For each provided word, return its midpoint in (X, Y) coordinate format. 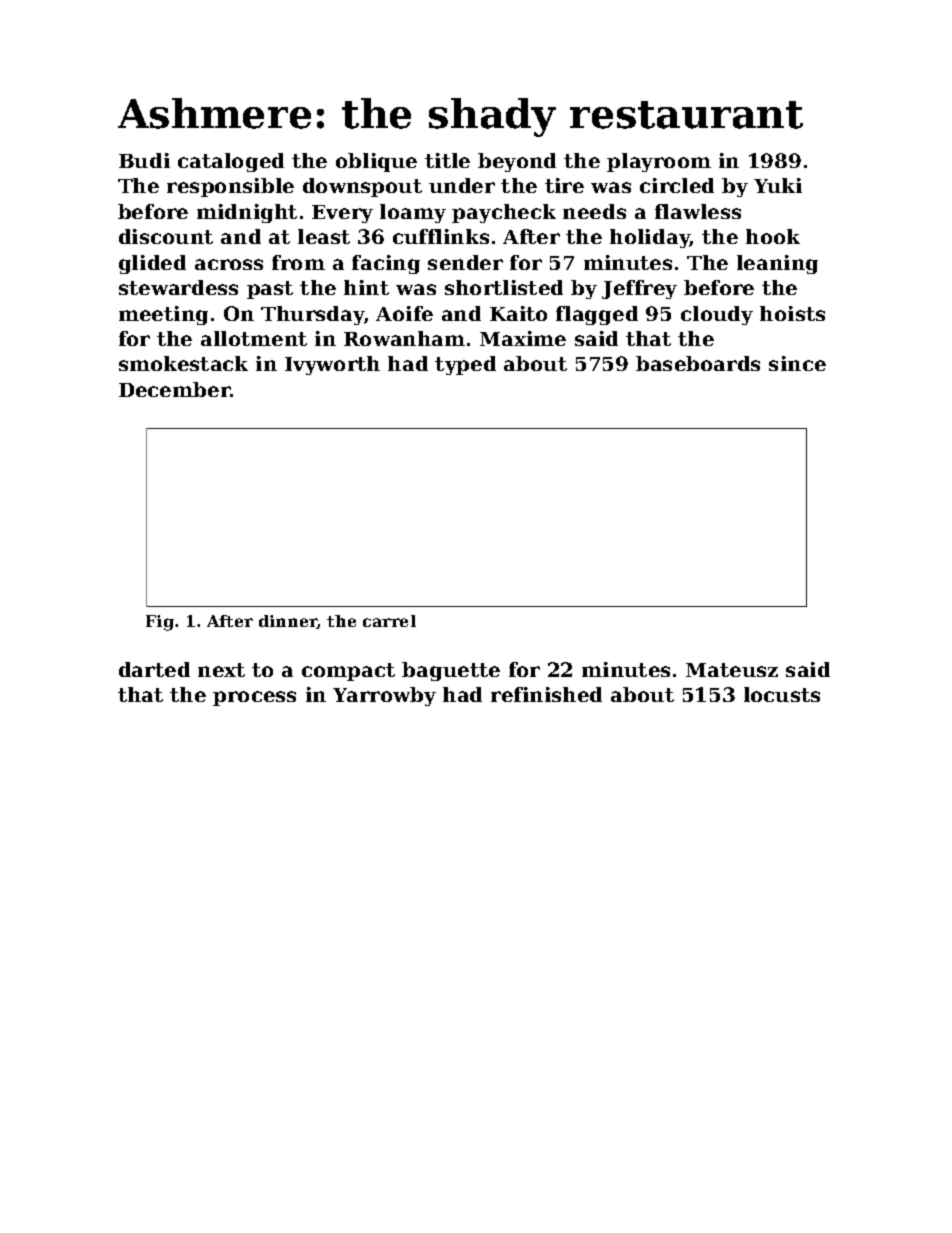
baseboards (698, 363)
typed (465, 365)
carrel (389, 621)
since (797, 363)
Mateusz (732, 670)
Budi (144, 160)
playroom (659, 162)
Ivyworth (332, 365)
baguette (451, 671)
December (175, 389)
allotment (254, 338)
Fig (160, 623)
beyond (517, 162)
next (221, 670)
